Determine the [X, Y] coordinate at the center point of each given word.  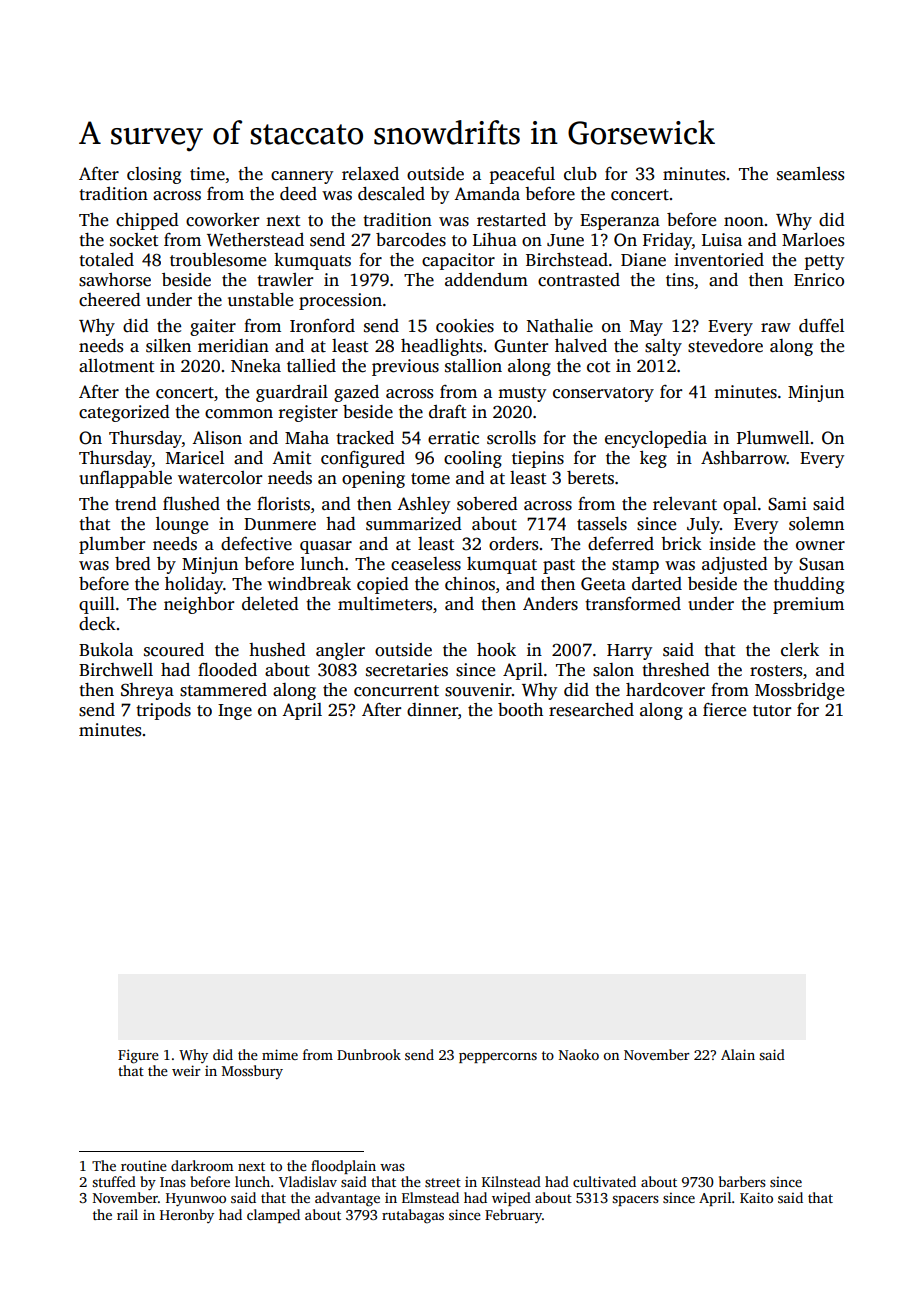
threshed [676, 670]
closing [154, 175]
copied [383, 585]
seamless [810, 174]
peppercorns [498, 1058]
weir [186, 1070]
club [580, 174]
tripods [163, 711]
